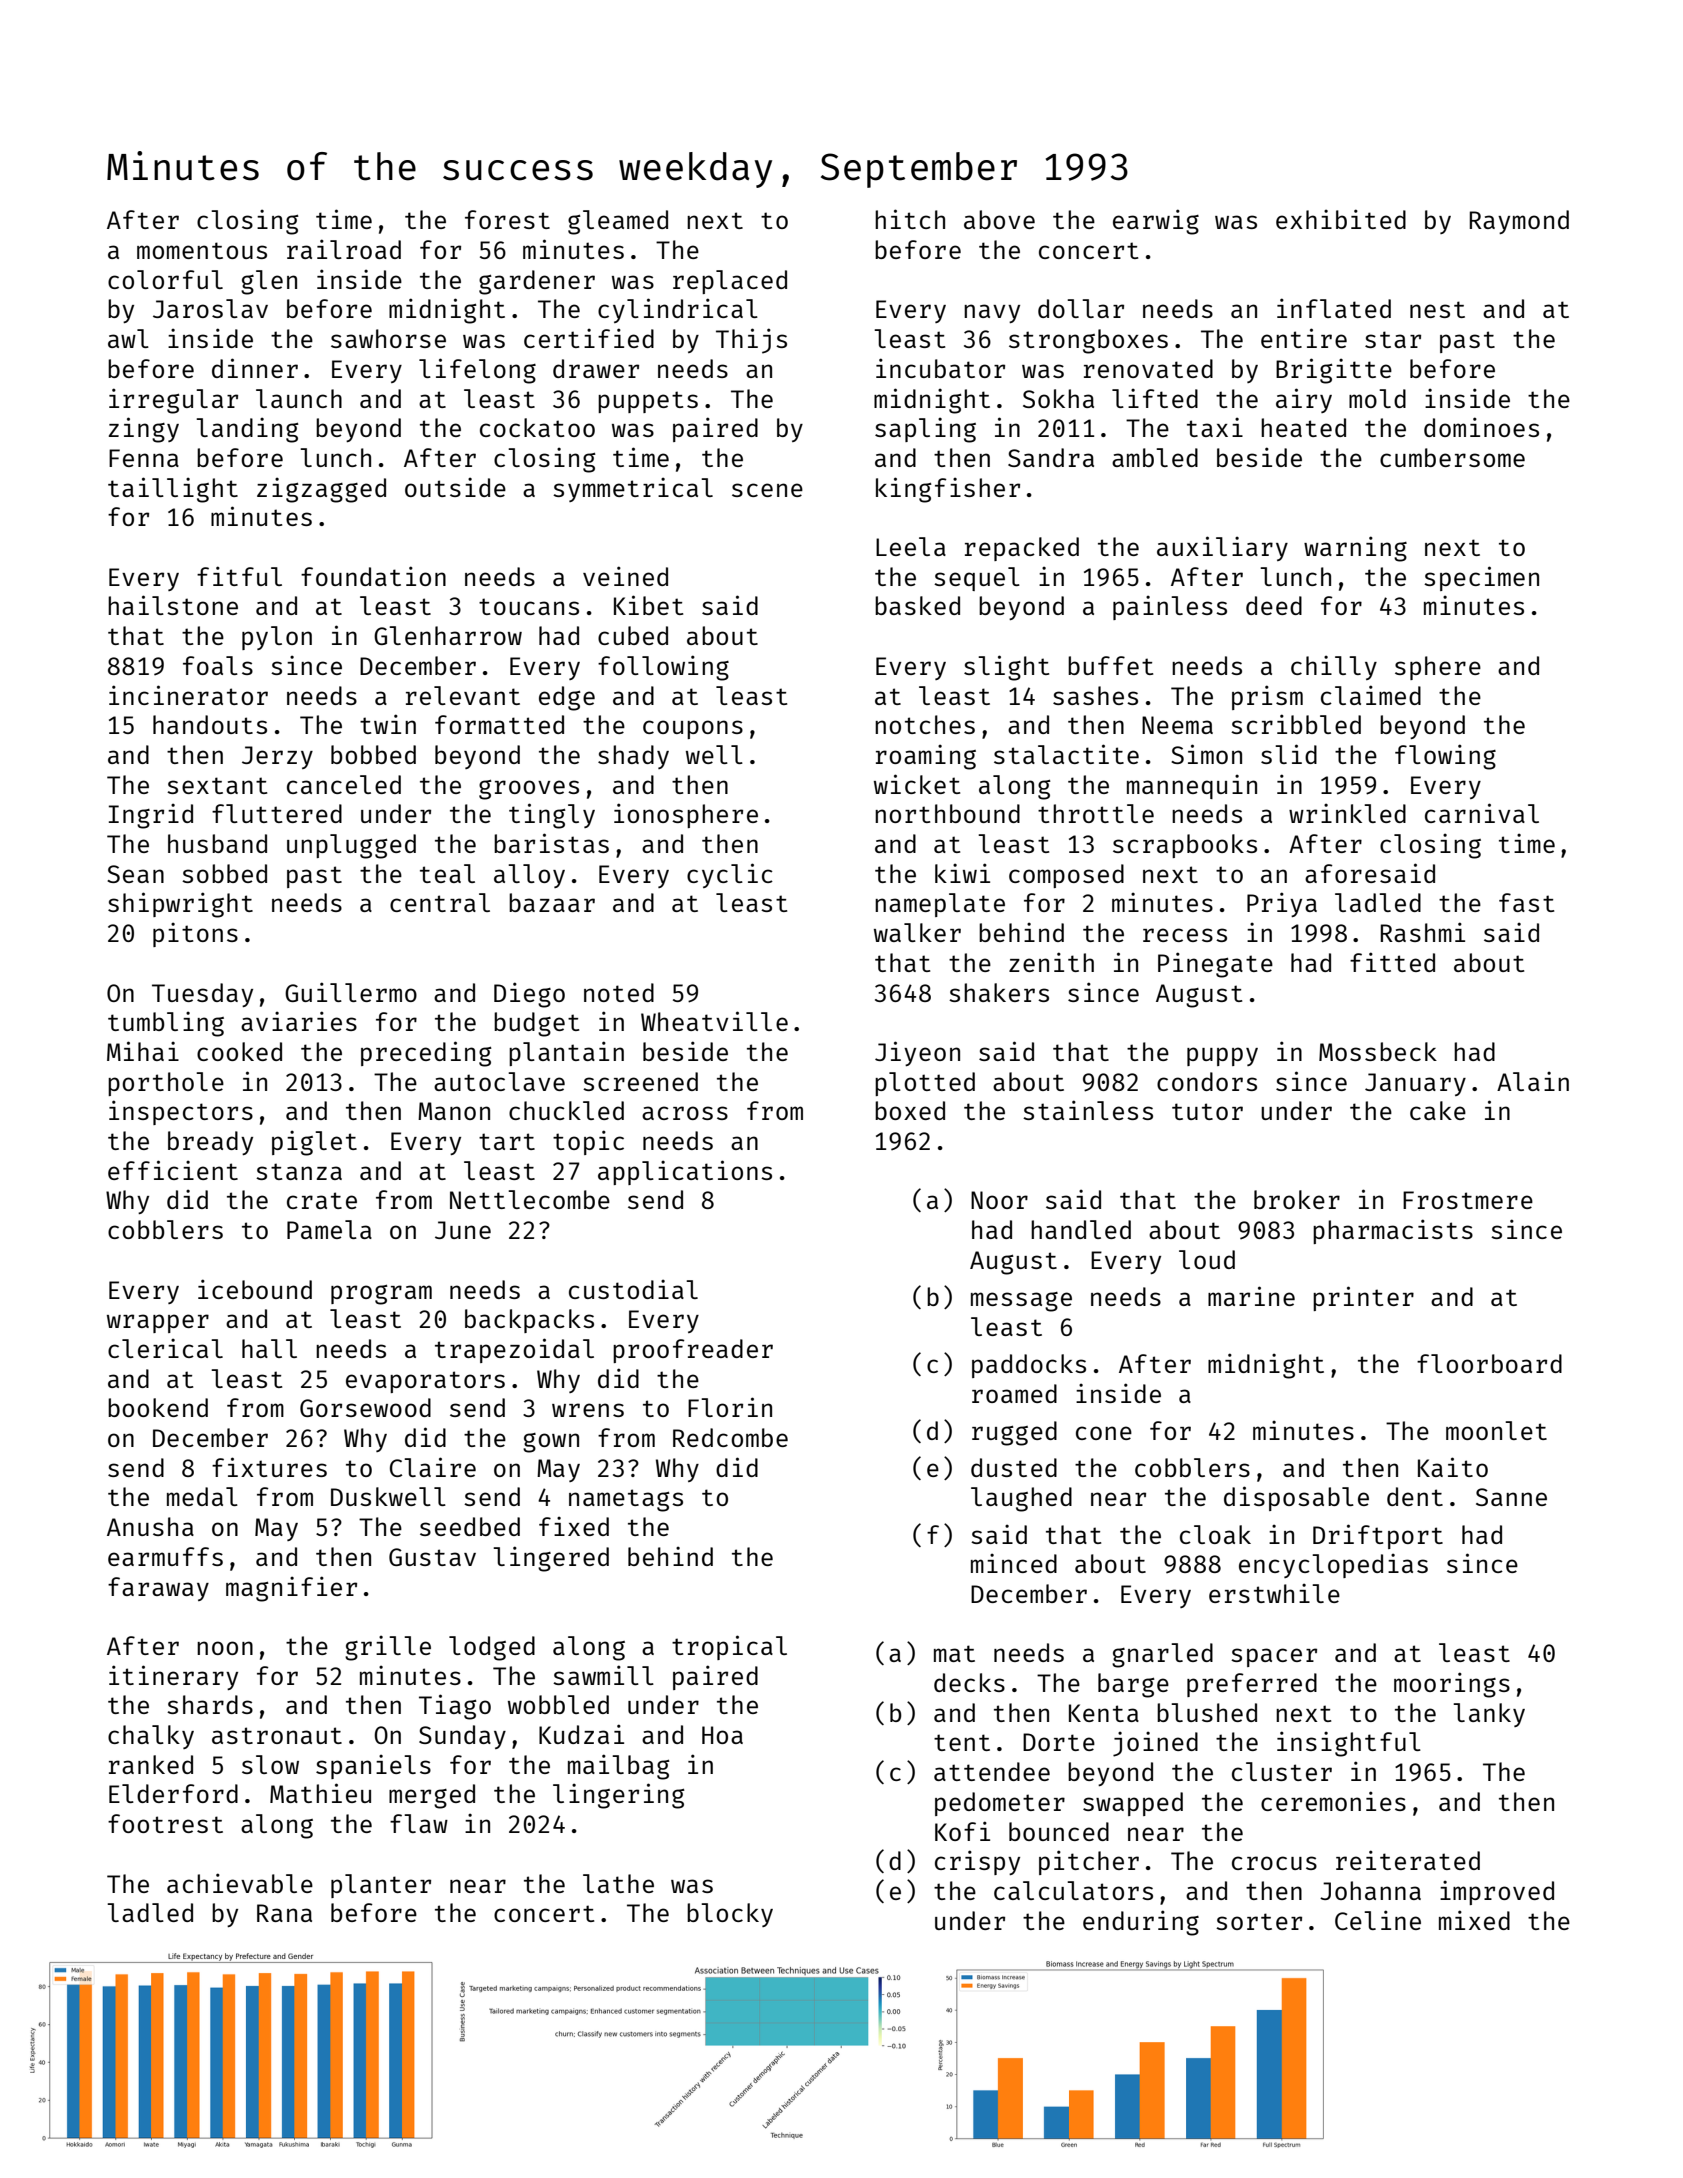  I want to click on kingfisher, so click(948, 490).
